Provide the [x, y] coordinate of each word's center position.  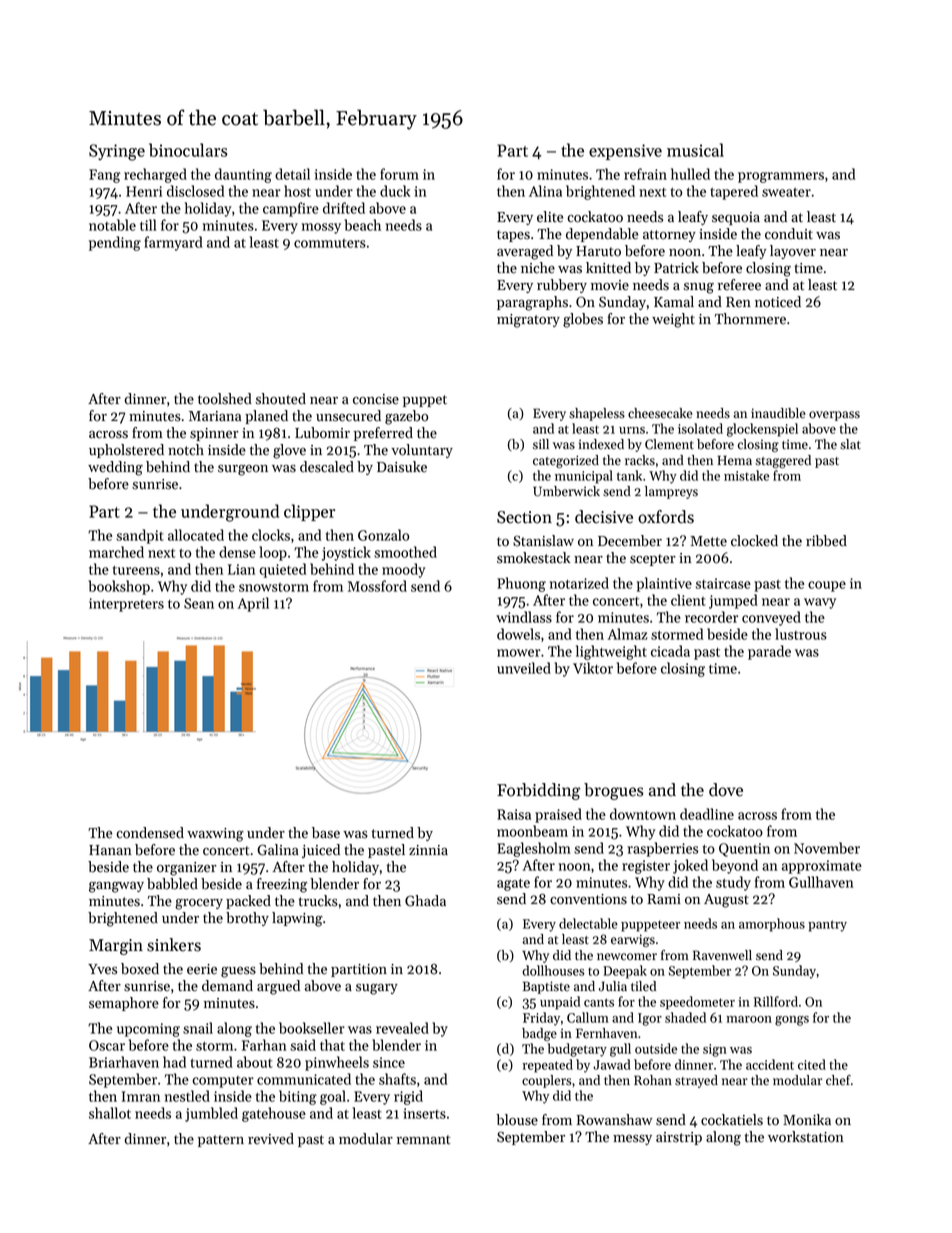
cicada [670, 651]
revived [271, 1139]
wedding [115, 468]
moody [403, 570]
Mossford [377, 586]
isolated [700, 428]
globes [583, 320]
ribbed [826, 541]
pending [115, 243]
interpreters [126, 605]
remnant [424, 1140]
